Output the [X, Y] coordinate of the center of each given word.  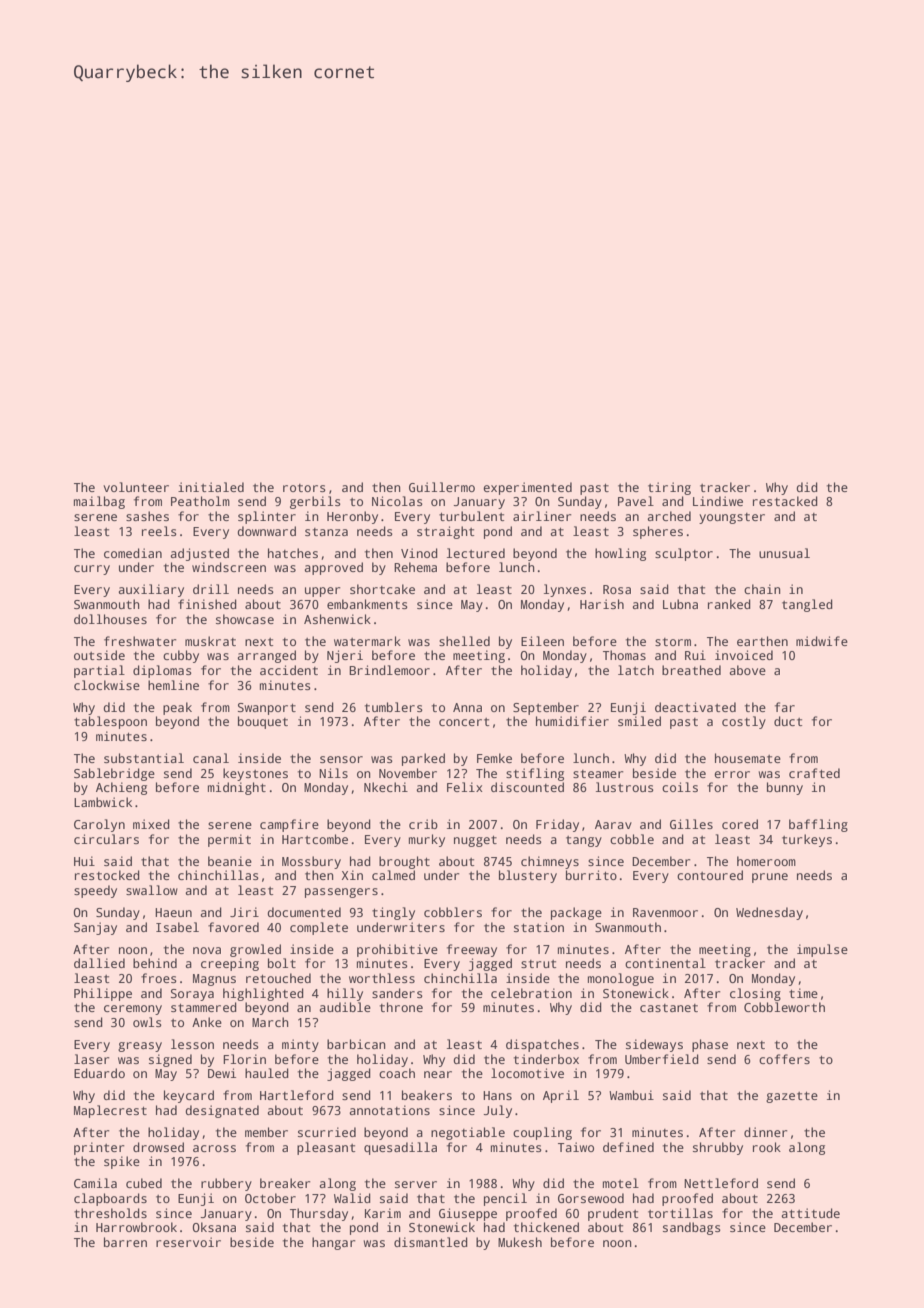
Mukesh [520, 1242]
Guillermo [442, 487]
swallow [152, 890]
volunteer [136, 487]
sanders [397, 993]
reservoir [188, 1242]
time [803, 993]
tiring [669, 488]
